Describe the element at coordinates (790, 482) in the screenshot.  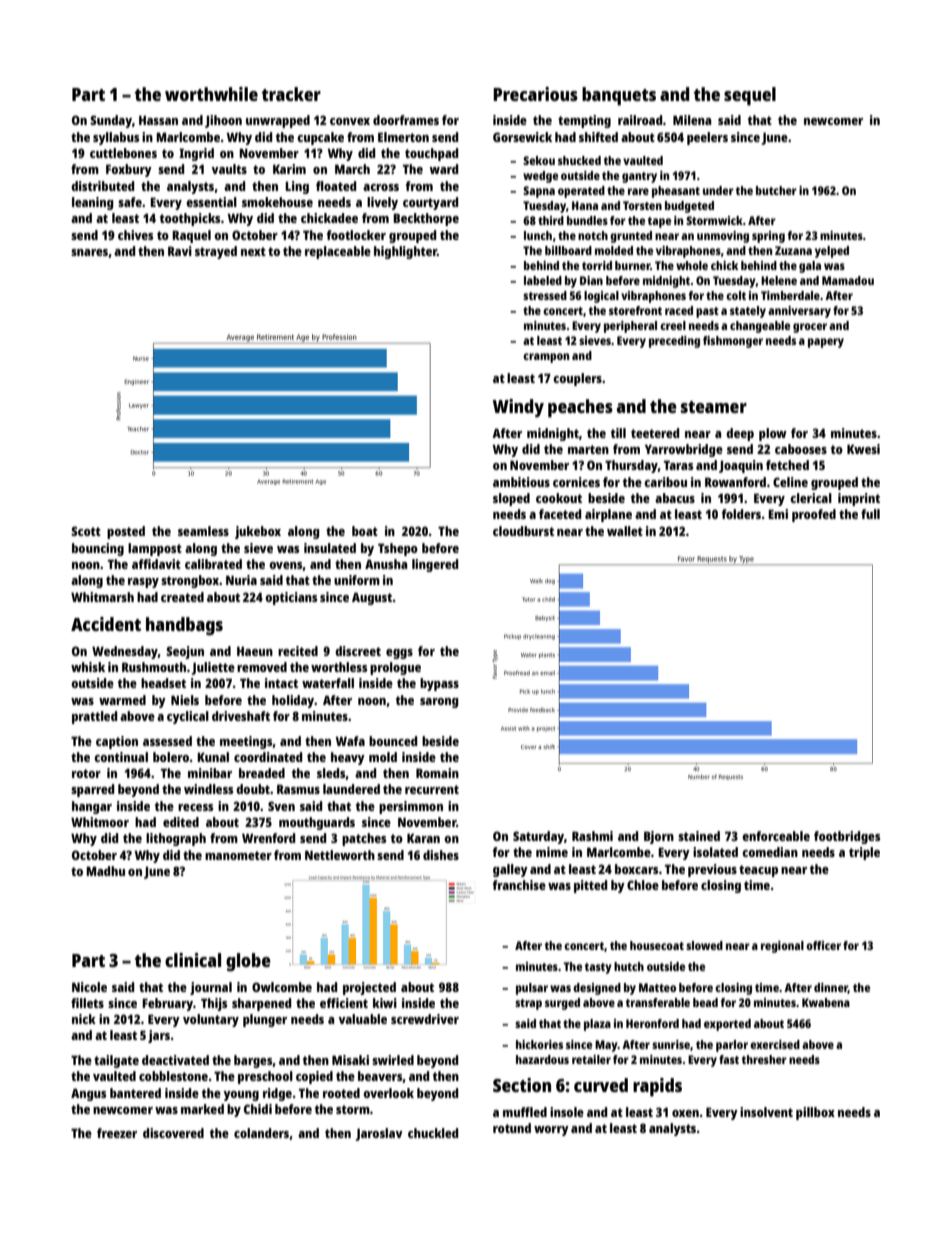
I see `Celine` at that location.
